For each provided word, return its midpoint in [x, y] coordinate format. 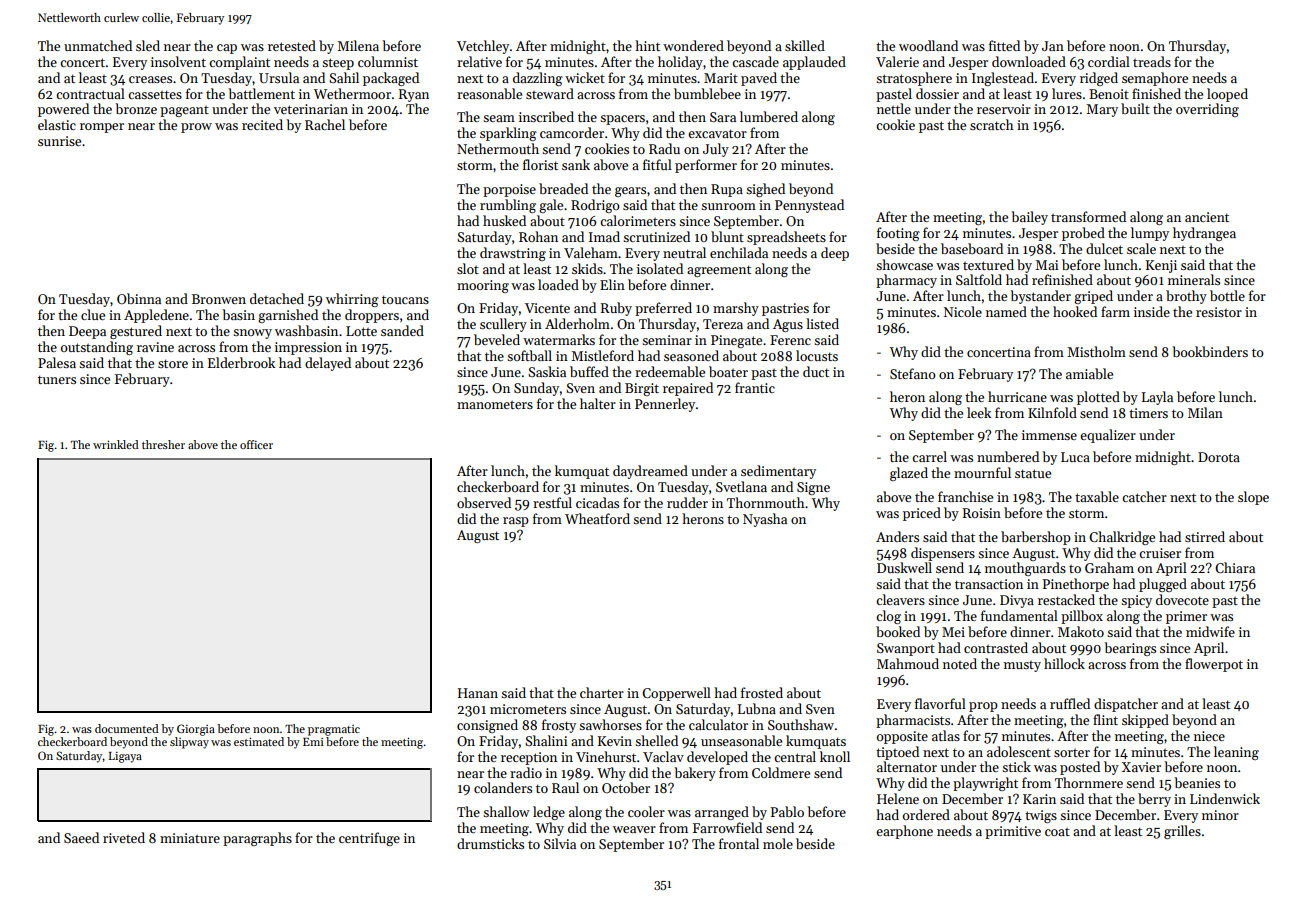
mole [778, 843]
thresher [163, 444]
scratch [991, 124]
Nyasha [765, 520]
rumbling [508, 206]
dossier [937, 93]
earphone [904, 832]
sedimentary [778, 472]
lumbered [769, 116]
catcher [1144, 496]
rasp [516, 522]
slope [1253, 498]
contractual [90, 93]
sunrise [59, 141]
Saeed [81, 837]
